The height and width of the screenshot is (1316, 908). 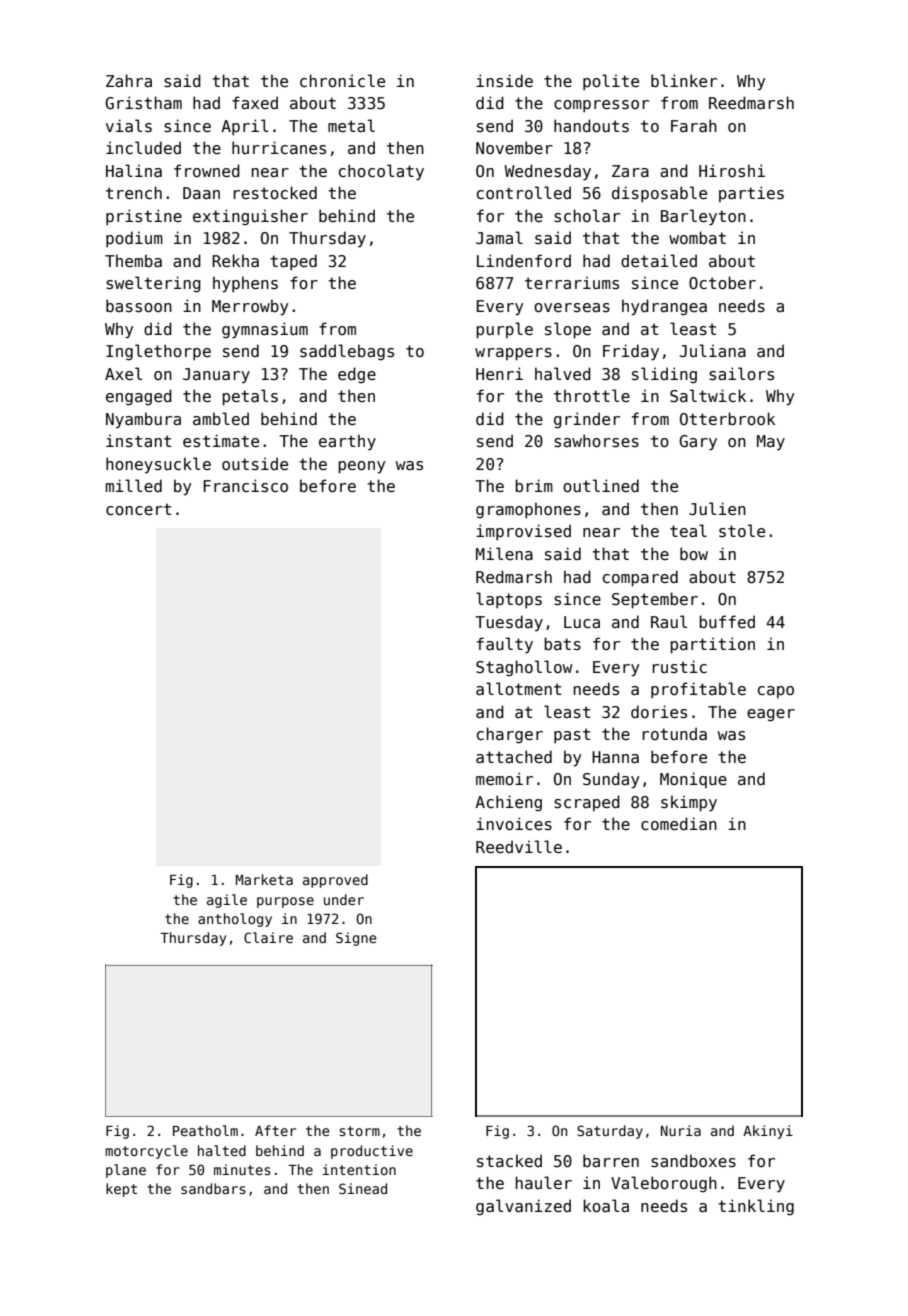 I want to click on inside, so click(x=504, y=81).
